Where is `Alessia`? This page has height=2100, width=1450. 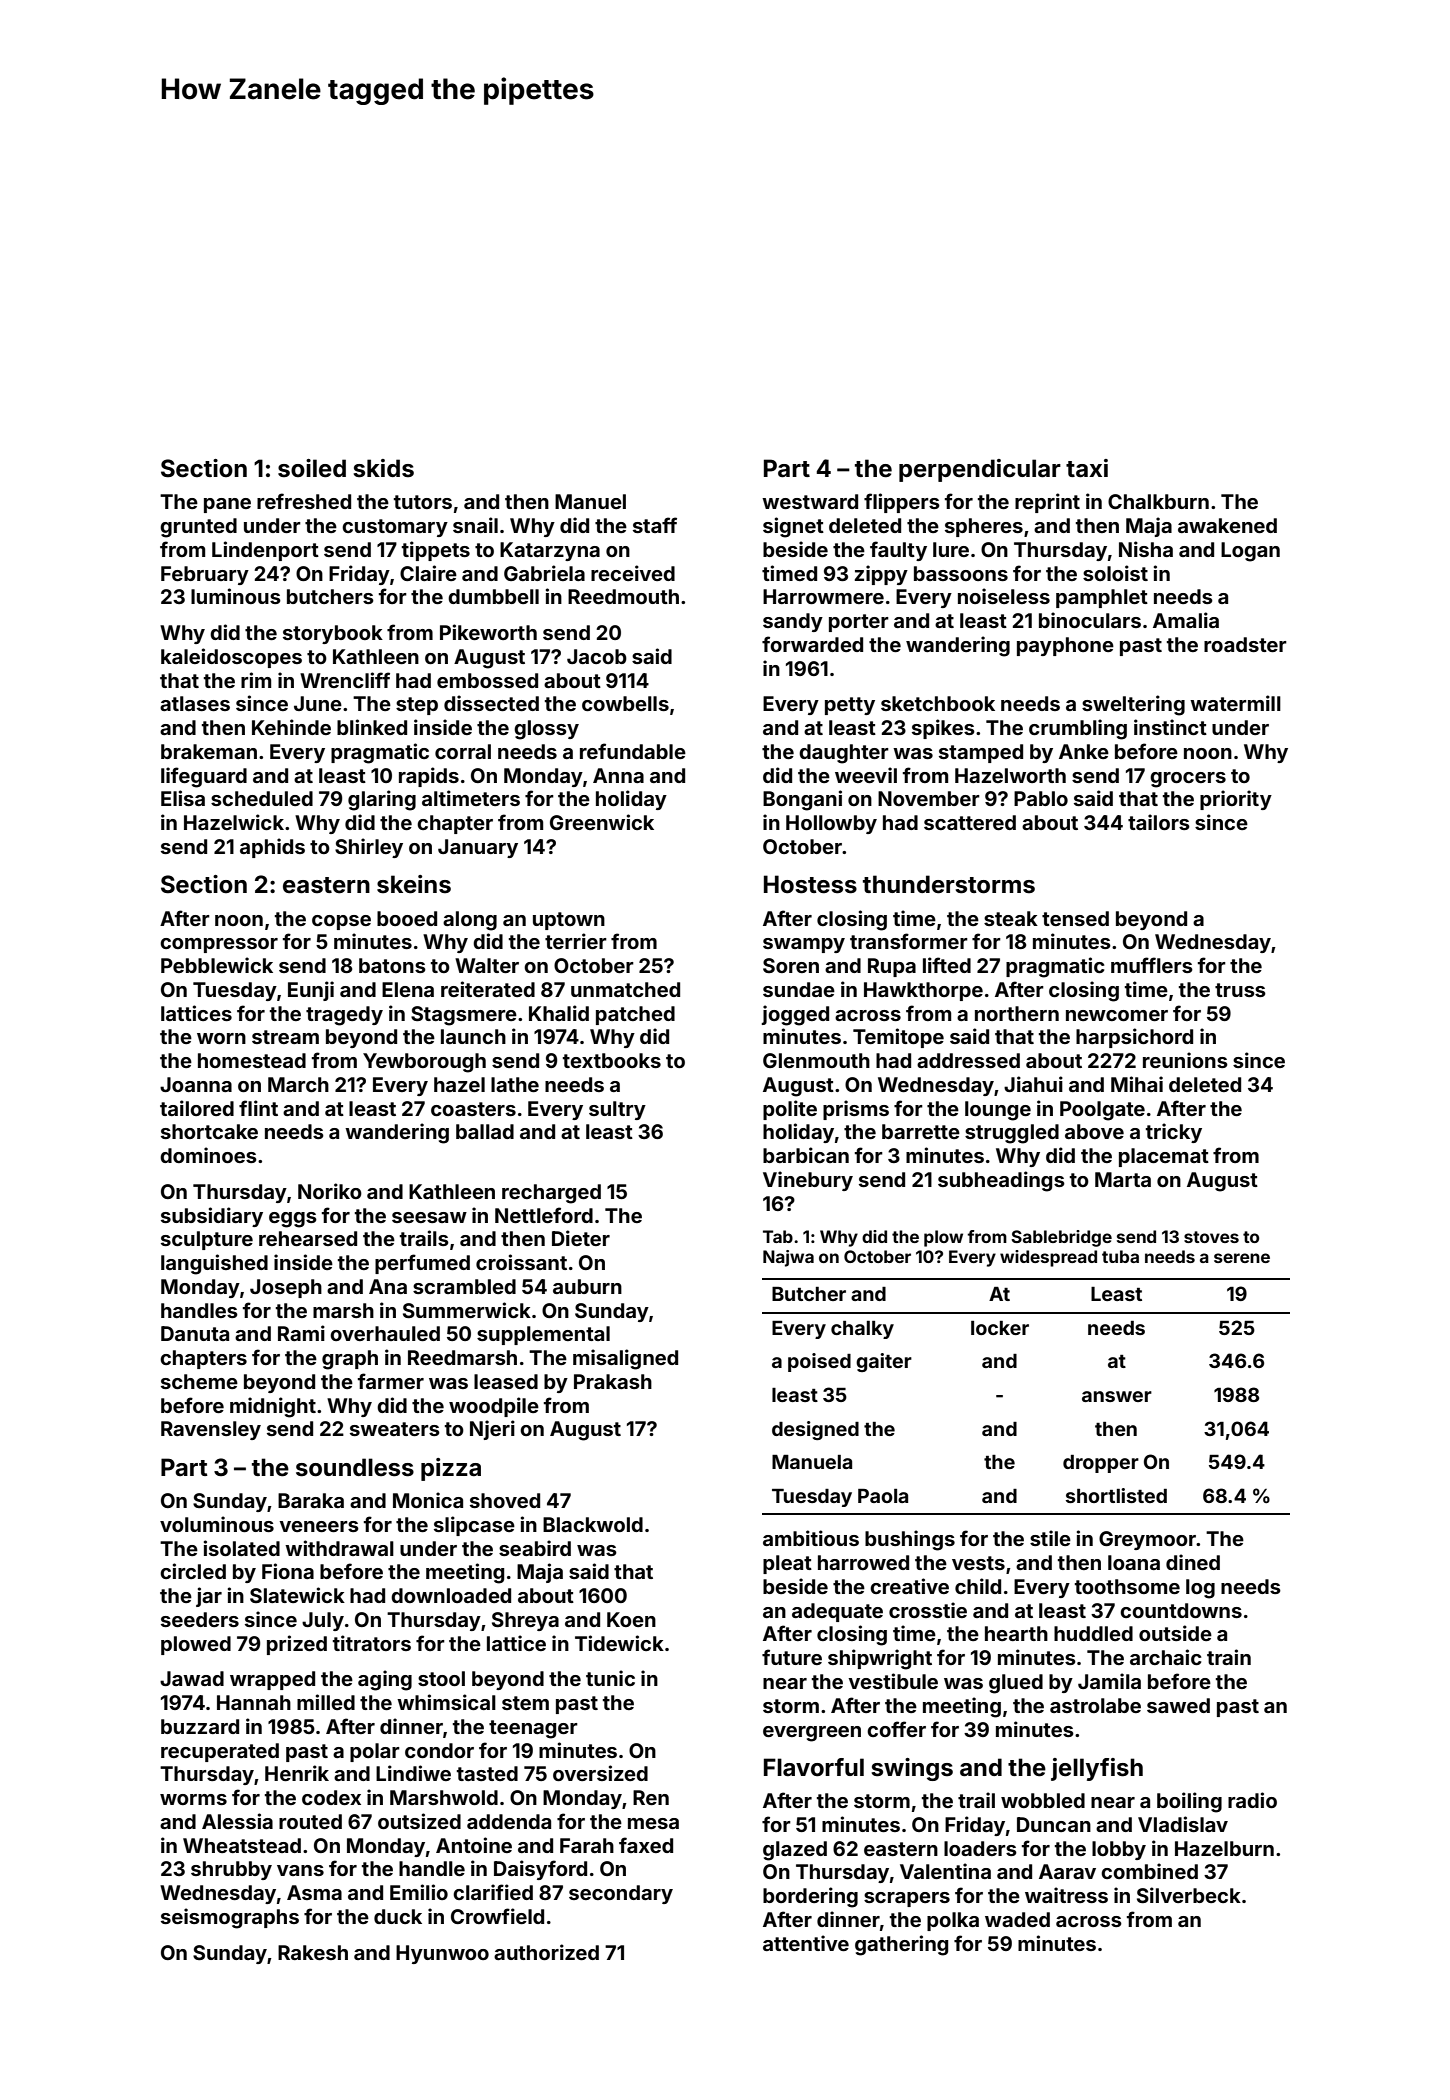
Alessia is located at coordinates (237, 1821).
